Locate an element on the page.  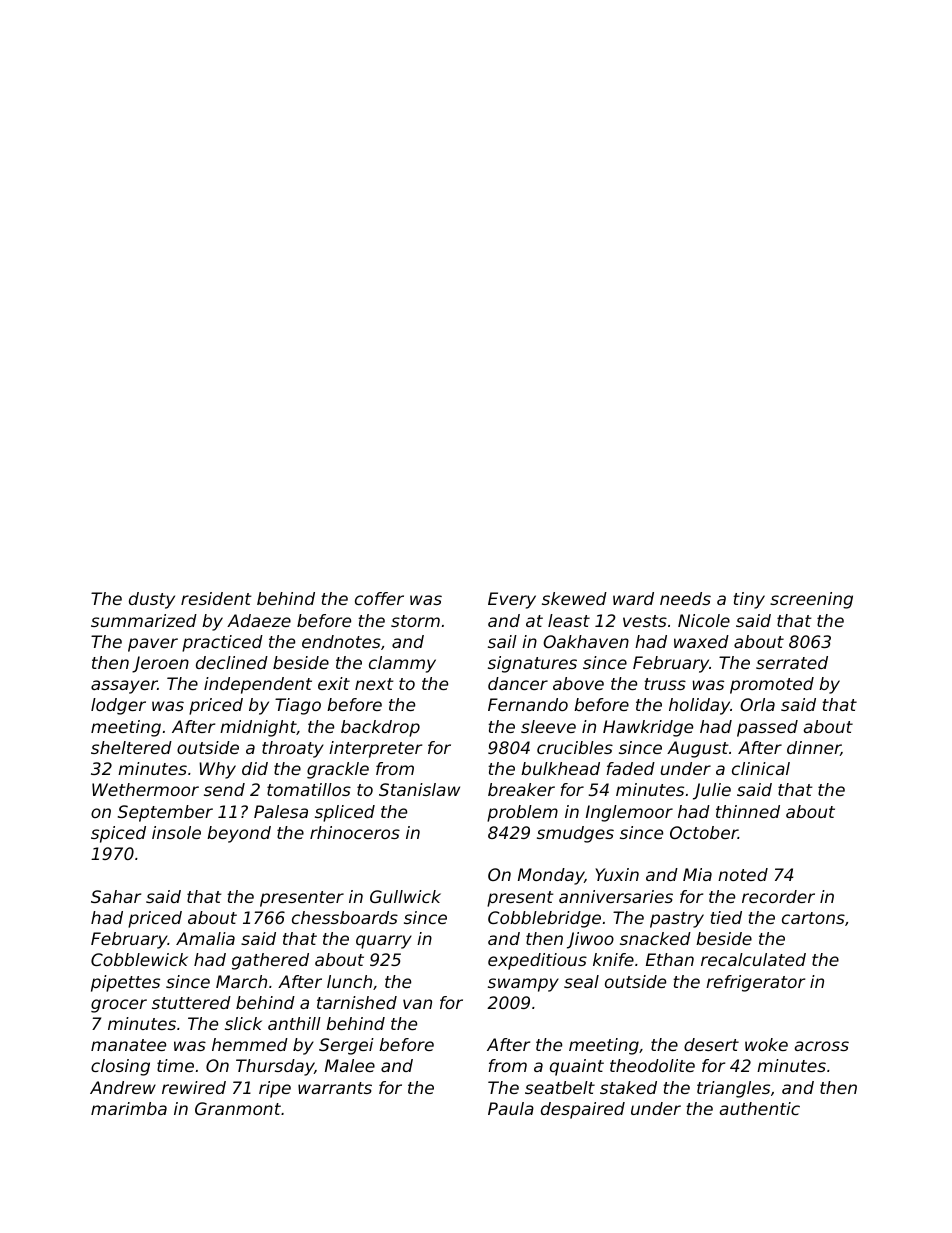
coffer is located at coordinates (379, 598).
